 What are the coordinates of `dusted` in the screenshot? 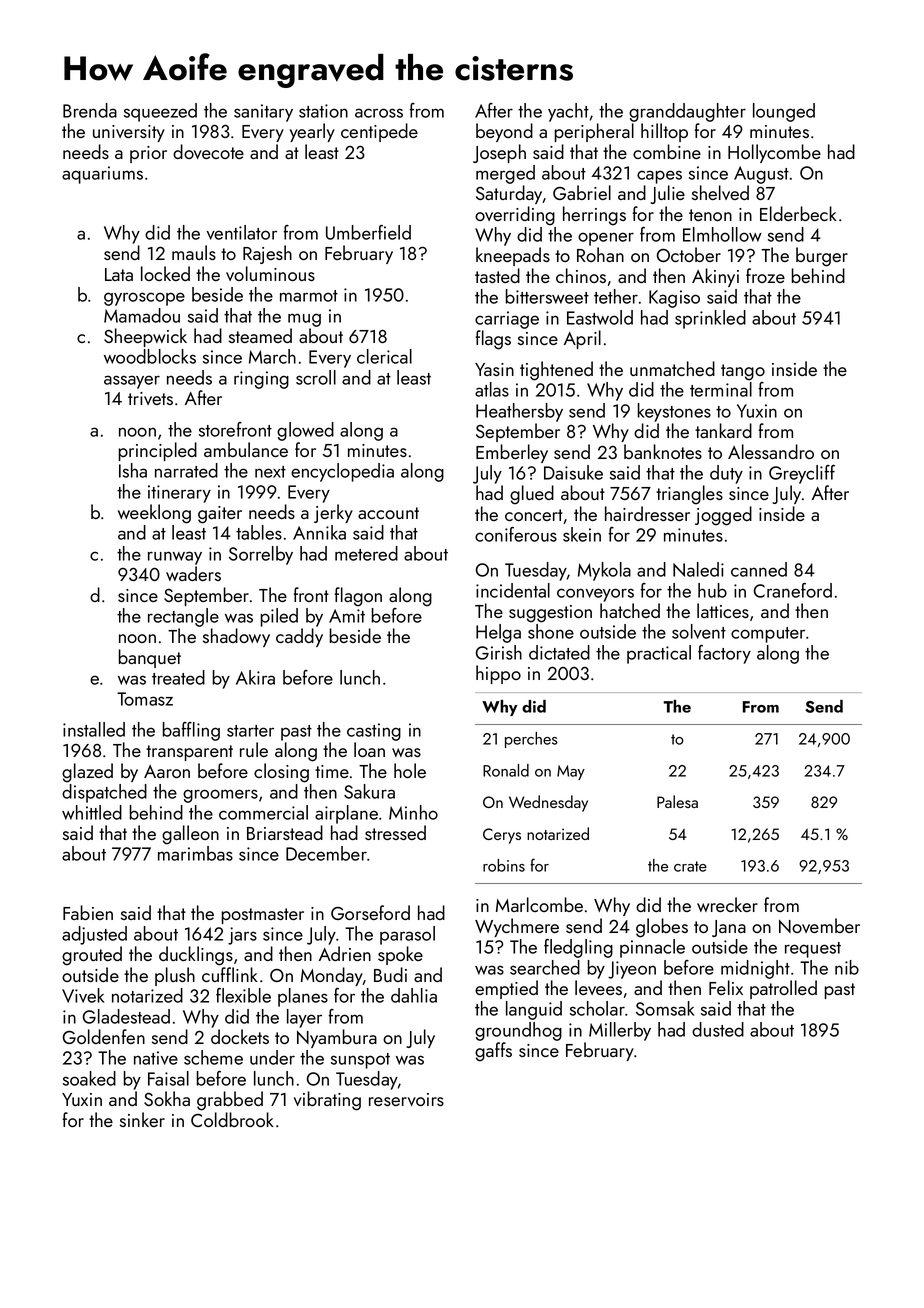 It's located at (718, 1029).
